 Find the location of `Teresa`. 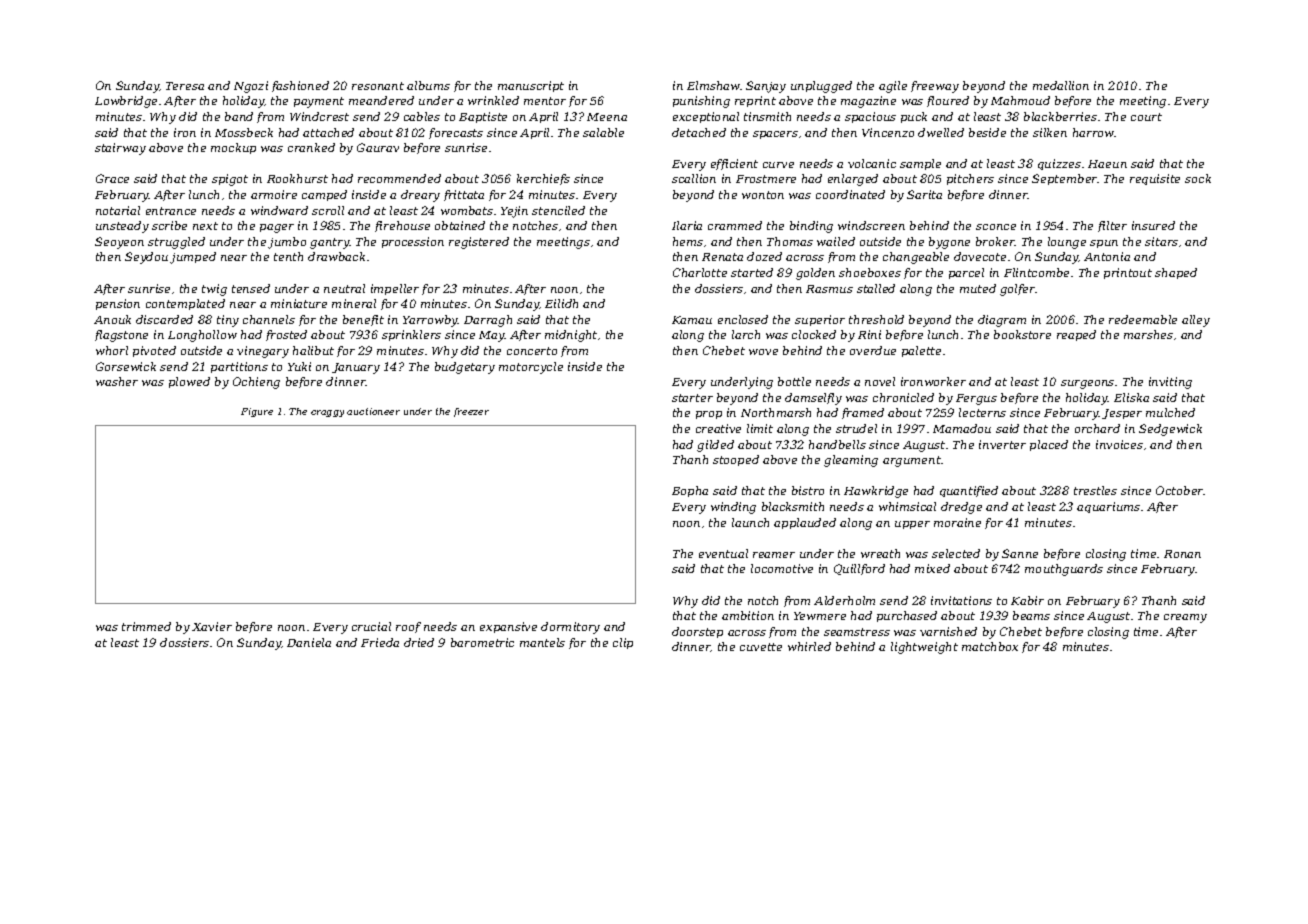

Teresa is located at coordinates (185, 86).
